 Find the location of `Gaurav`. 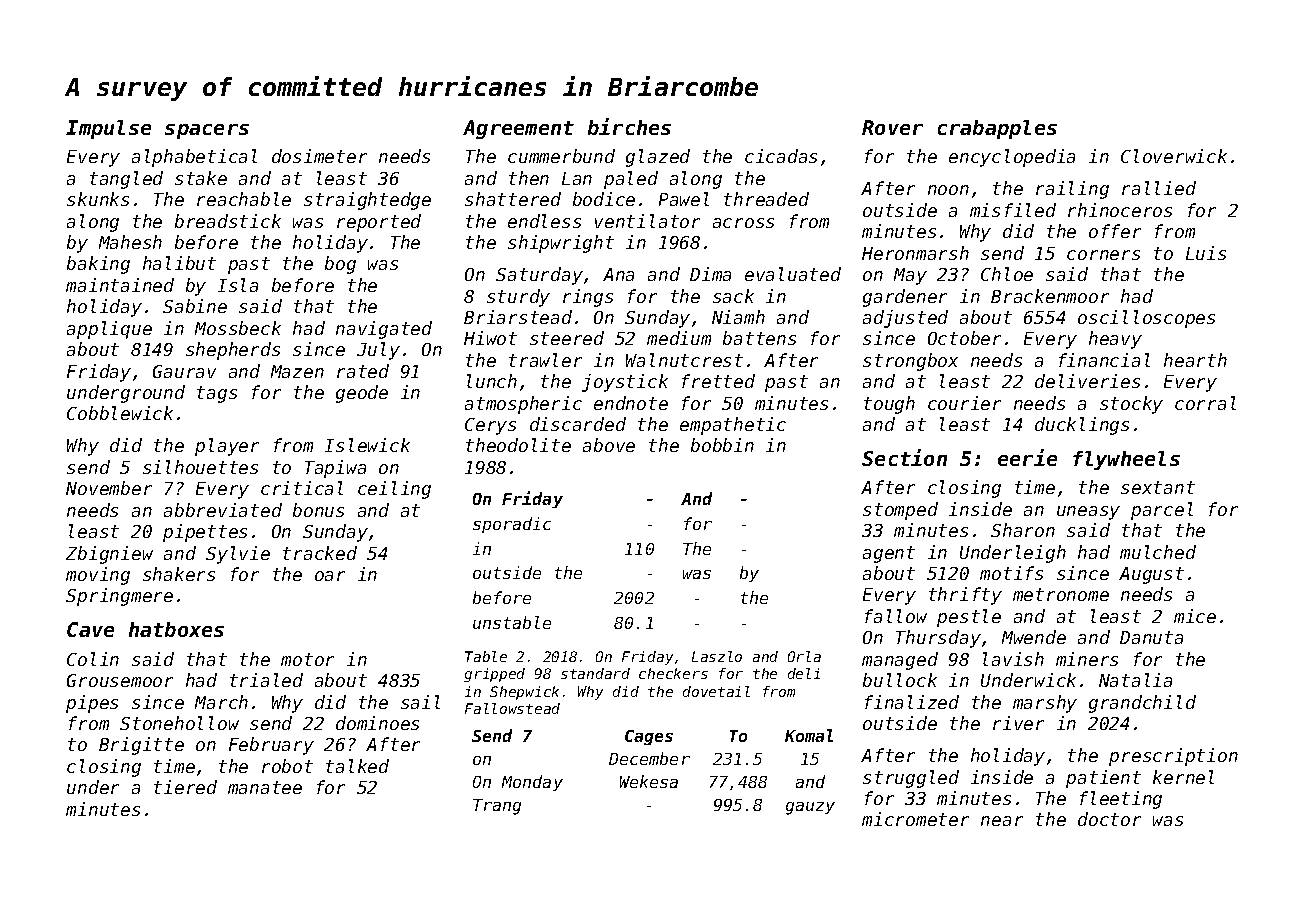

Gaurav is located at coordinates (184, 371).
